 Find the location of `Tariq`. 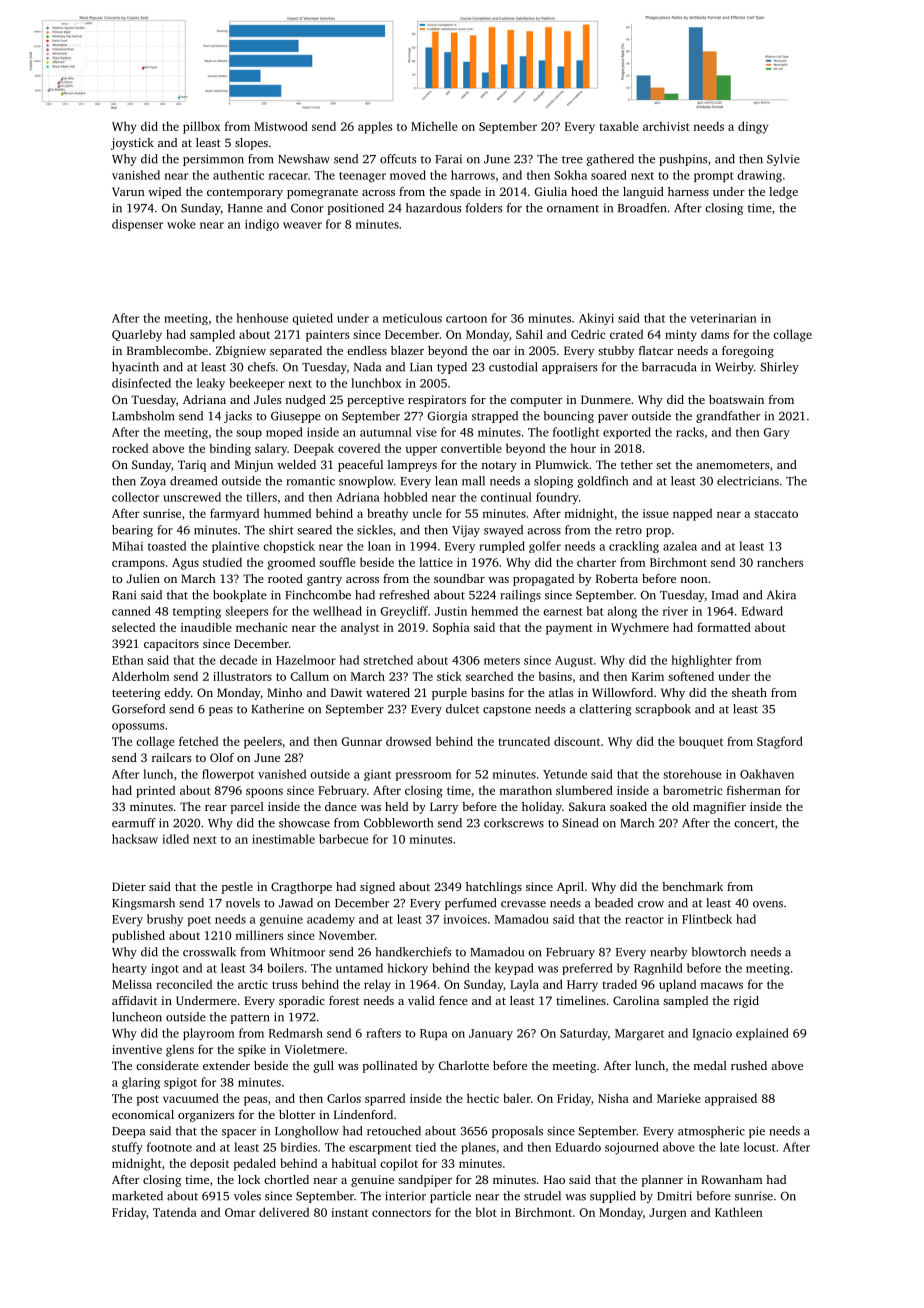

Tariq is located at coordinates (192, 466).
